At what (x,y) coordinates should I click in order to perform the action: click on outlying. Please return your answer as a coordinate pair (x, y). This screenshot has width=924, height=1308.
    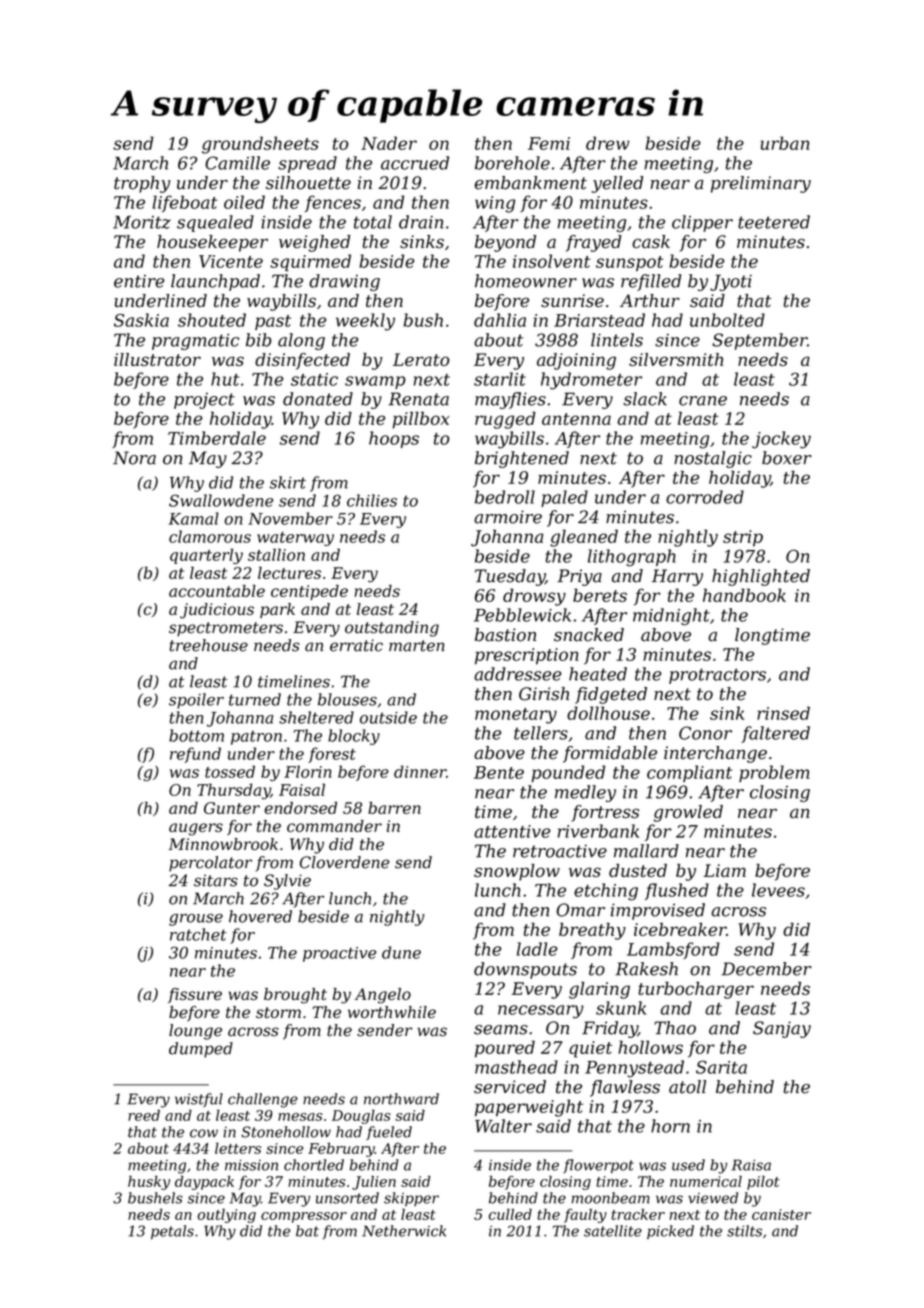
    Looking at the image, I should click on (227, 1216).
